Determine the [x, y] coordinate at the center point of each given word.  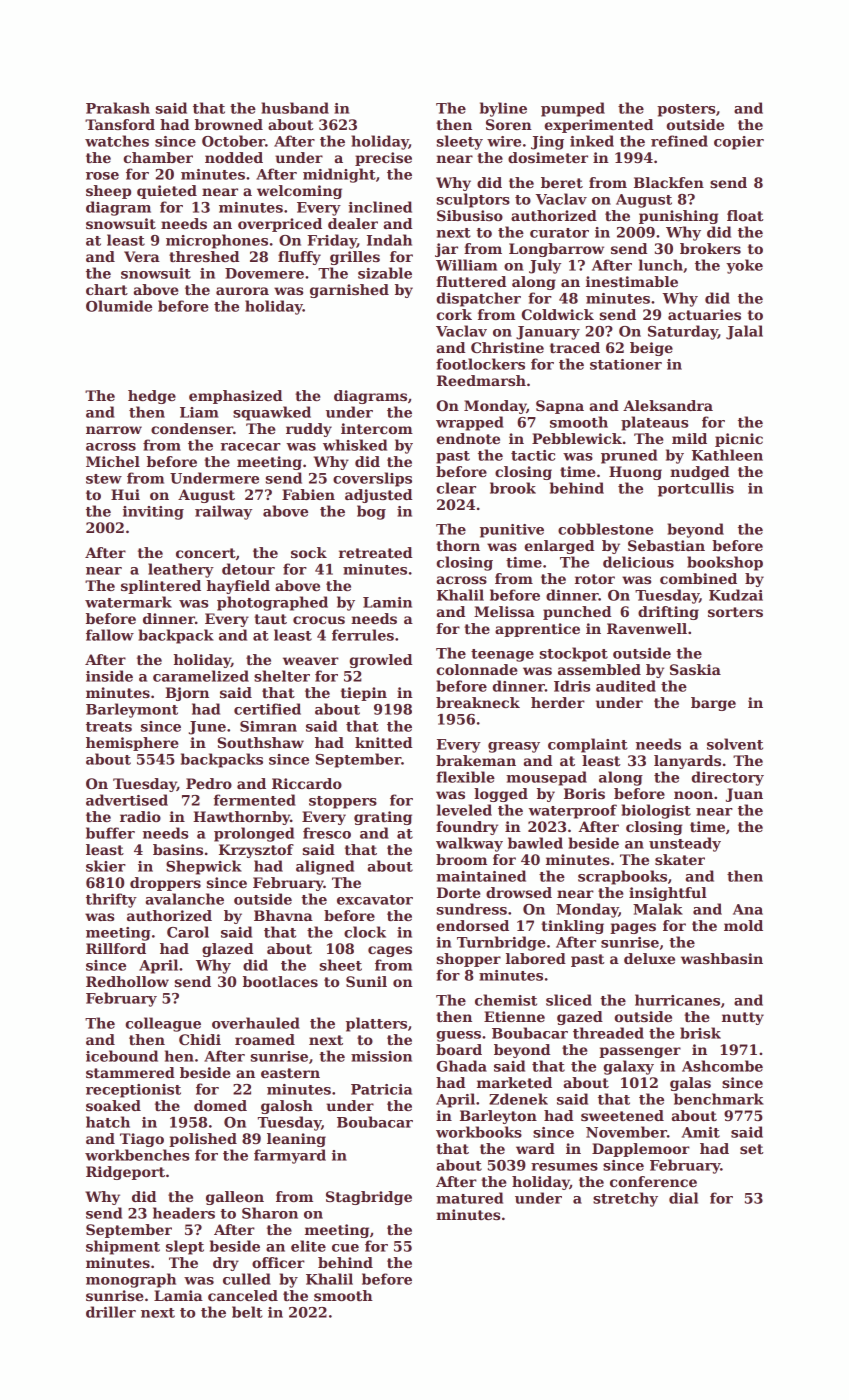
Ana [748, 909]
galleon [235, 1198]
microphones [217, 241]
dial [683, 1198]
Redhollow [127, 981]
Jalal [744, 332]
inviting [153, 513]
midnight [339, 175]
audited [626, 686]
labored [536, 958]
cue [345, 1248]
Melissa [504, 611]
